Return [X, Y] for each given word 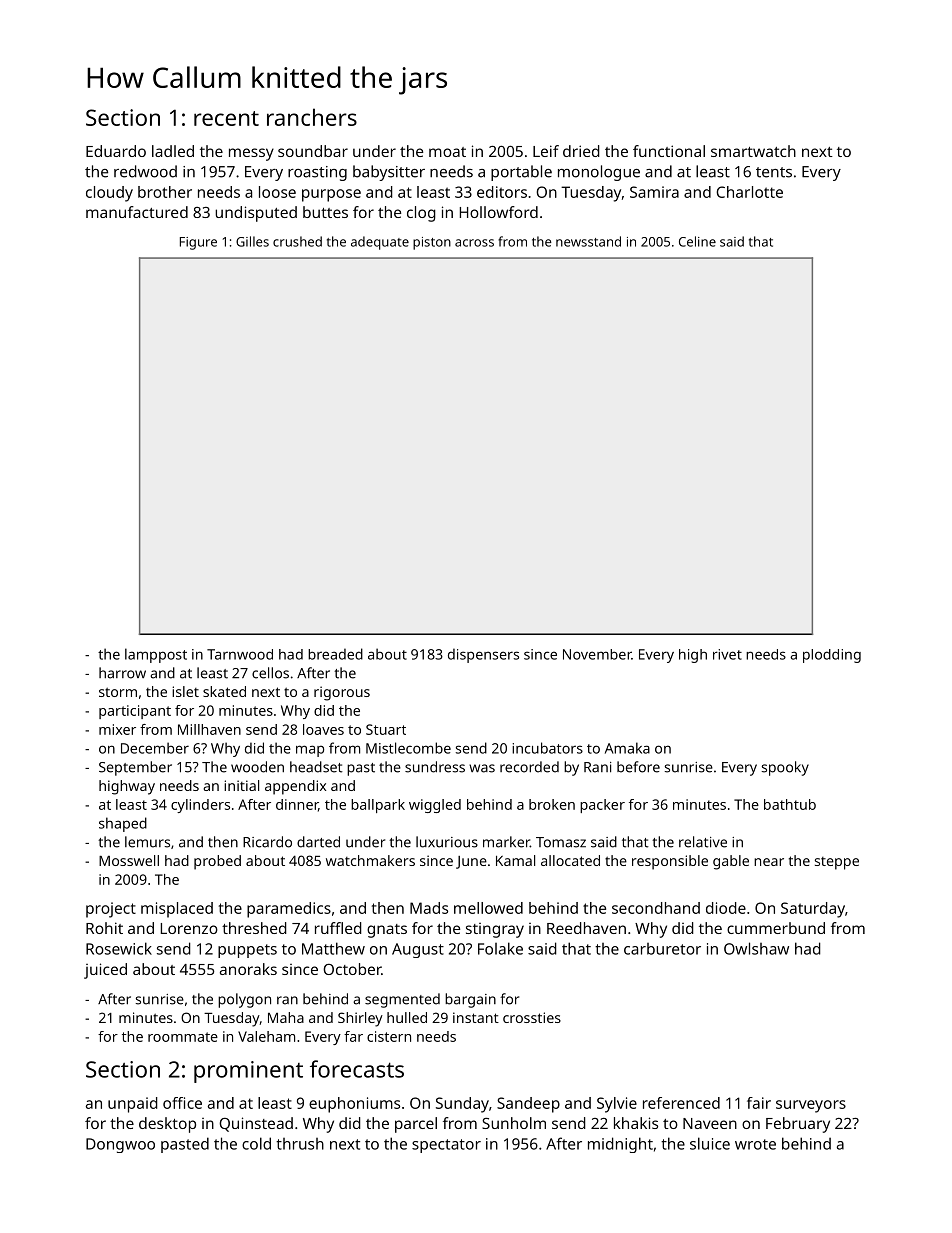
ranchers [312, 117]
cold [256, 1143]
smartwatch [753, 151]
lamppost [156, 655]
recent [226, 118]
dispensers [483, 655]
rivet [727, 654]
